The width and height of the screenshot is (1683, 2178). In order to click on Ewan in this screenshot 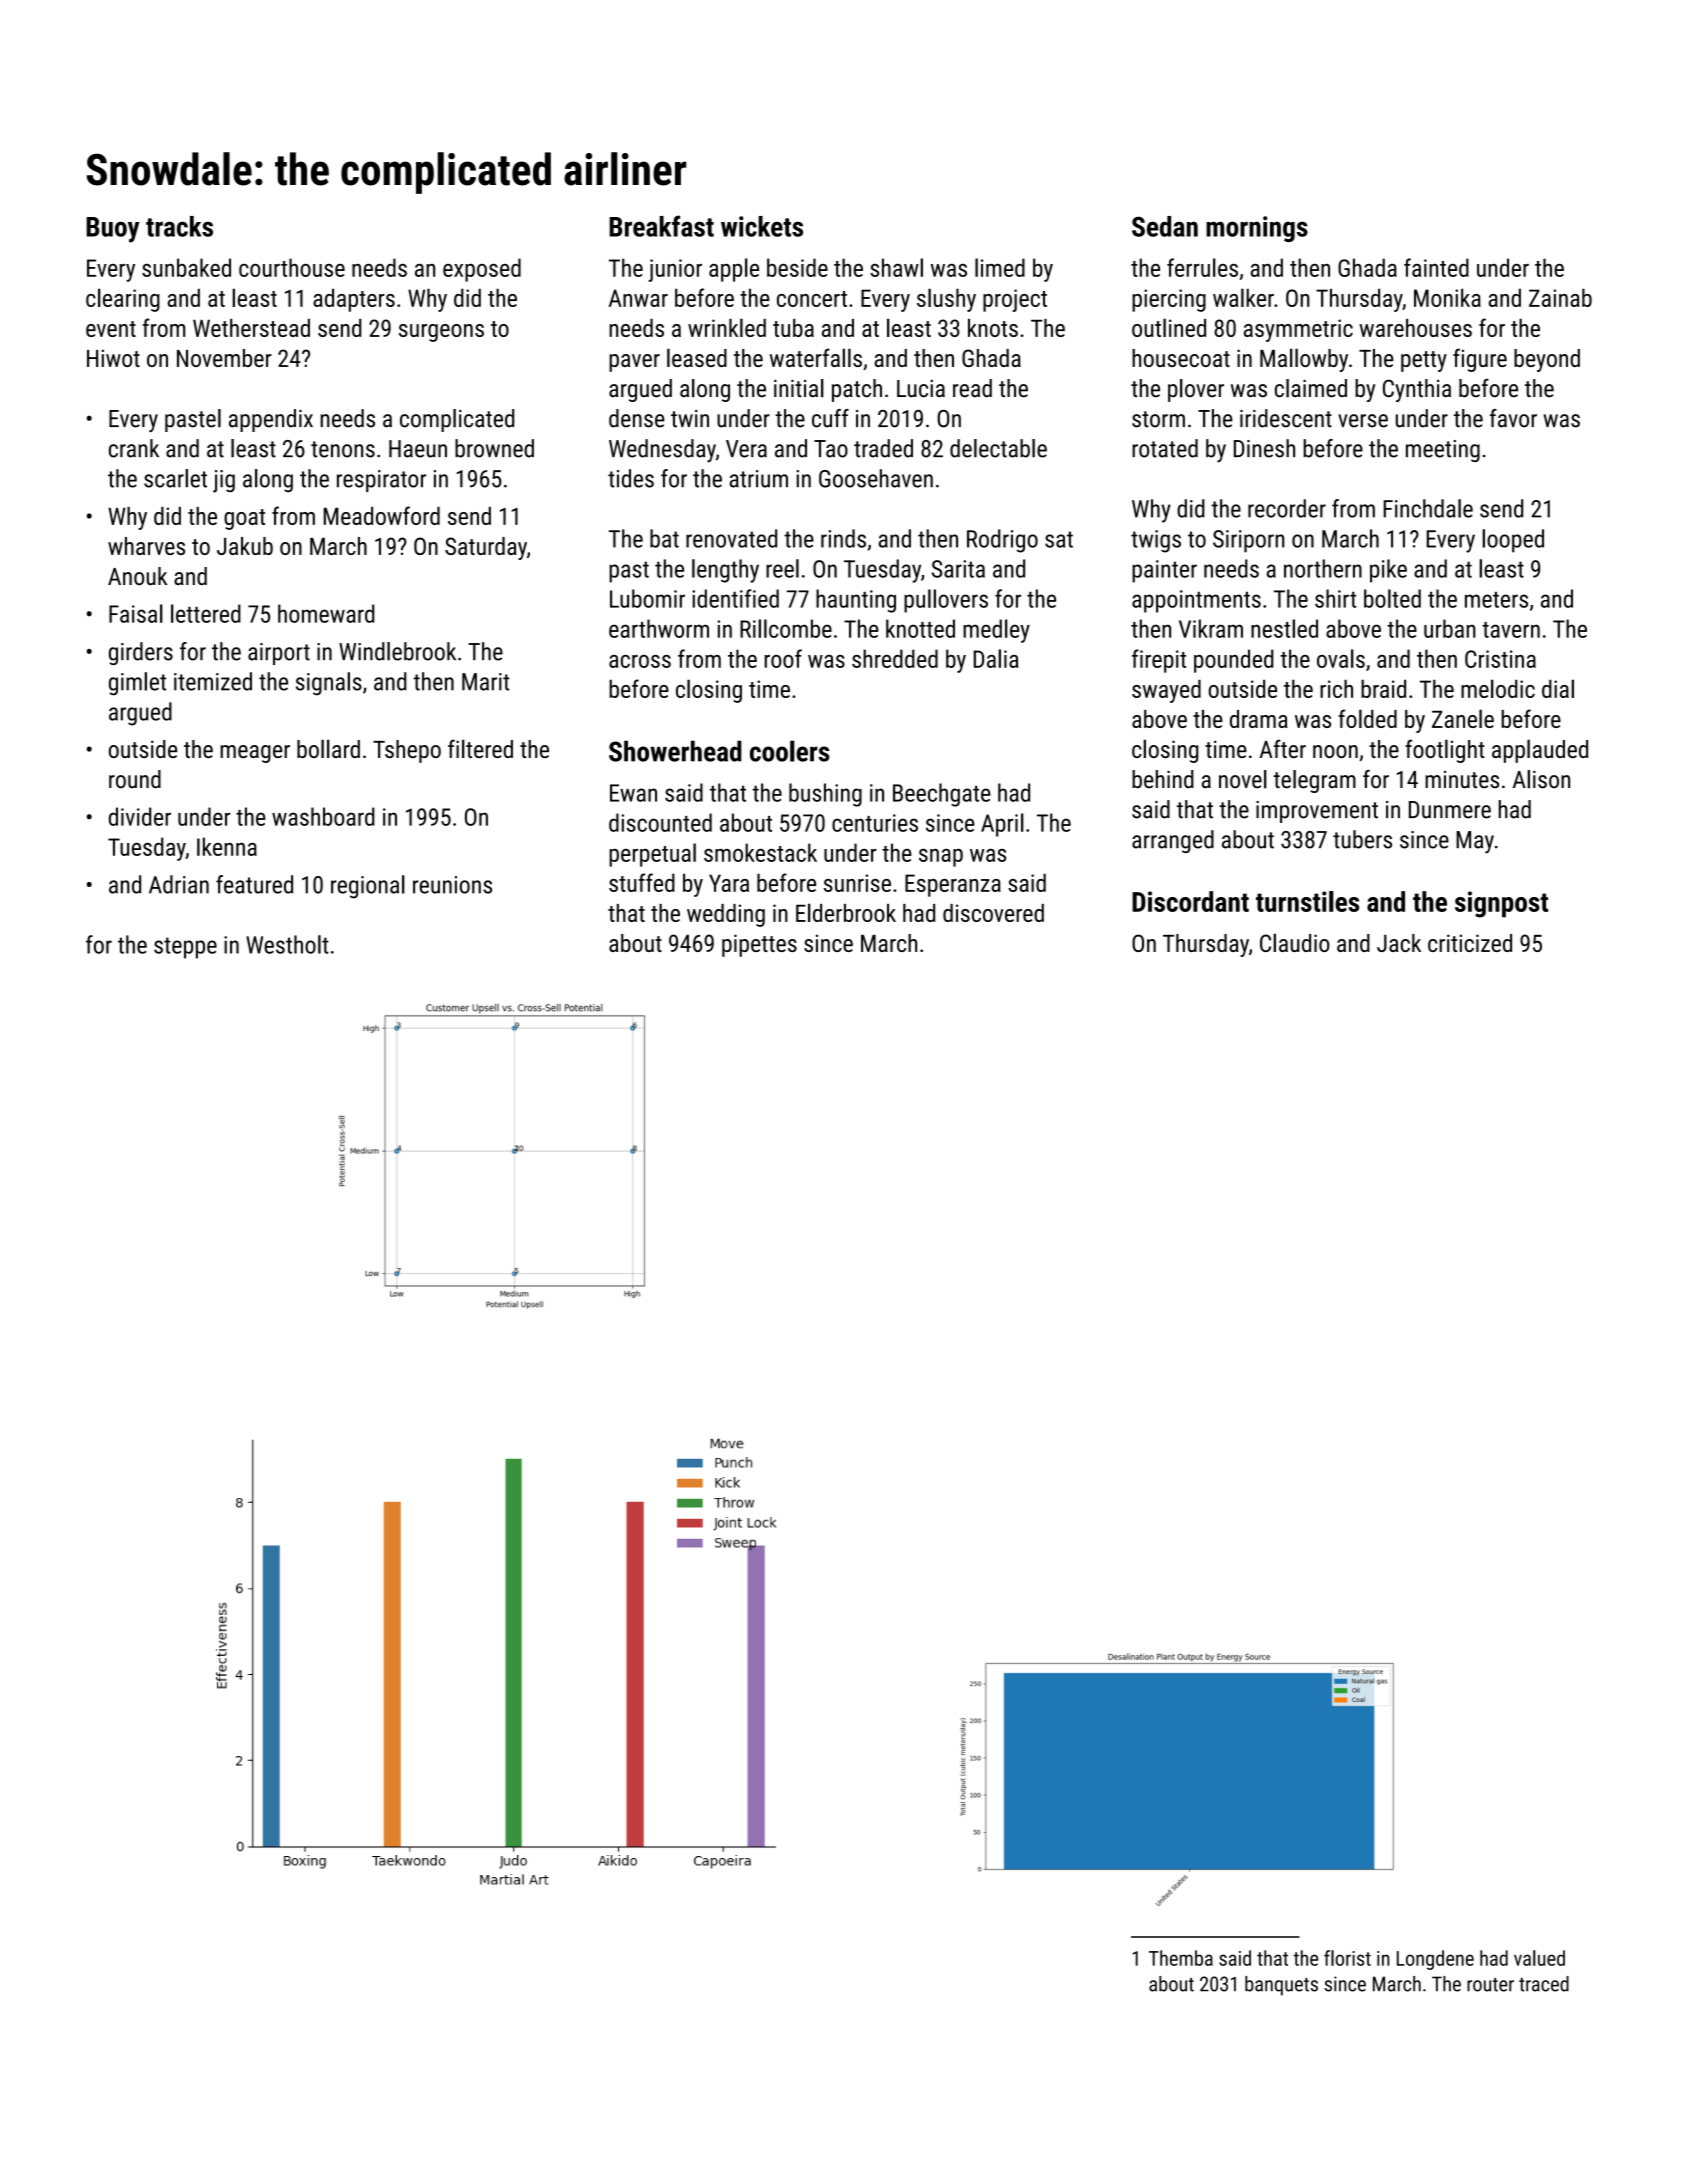, I will do `click(633, 793)`.
